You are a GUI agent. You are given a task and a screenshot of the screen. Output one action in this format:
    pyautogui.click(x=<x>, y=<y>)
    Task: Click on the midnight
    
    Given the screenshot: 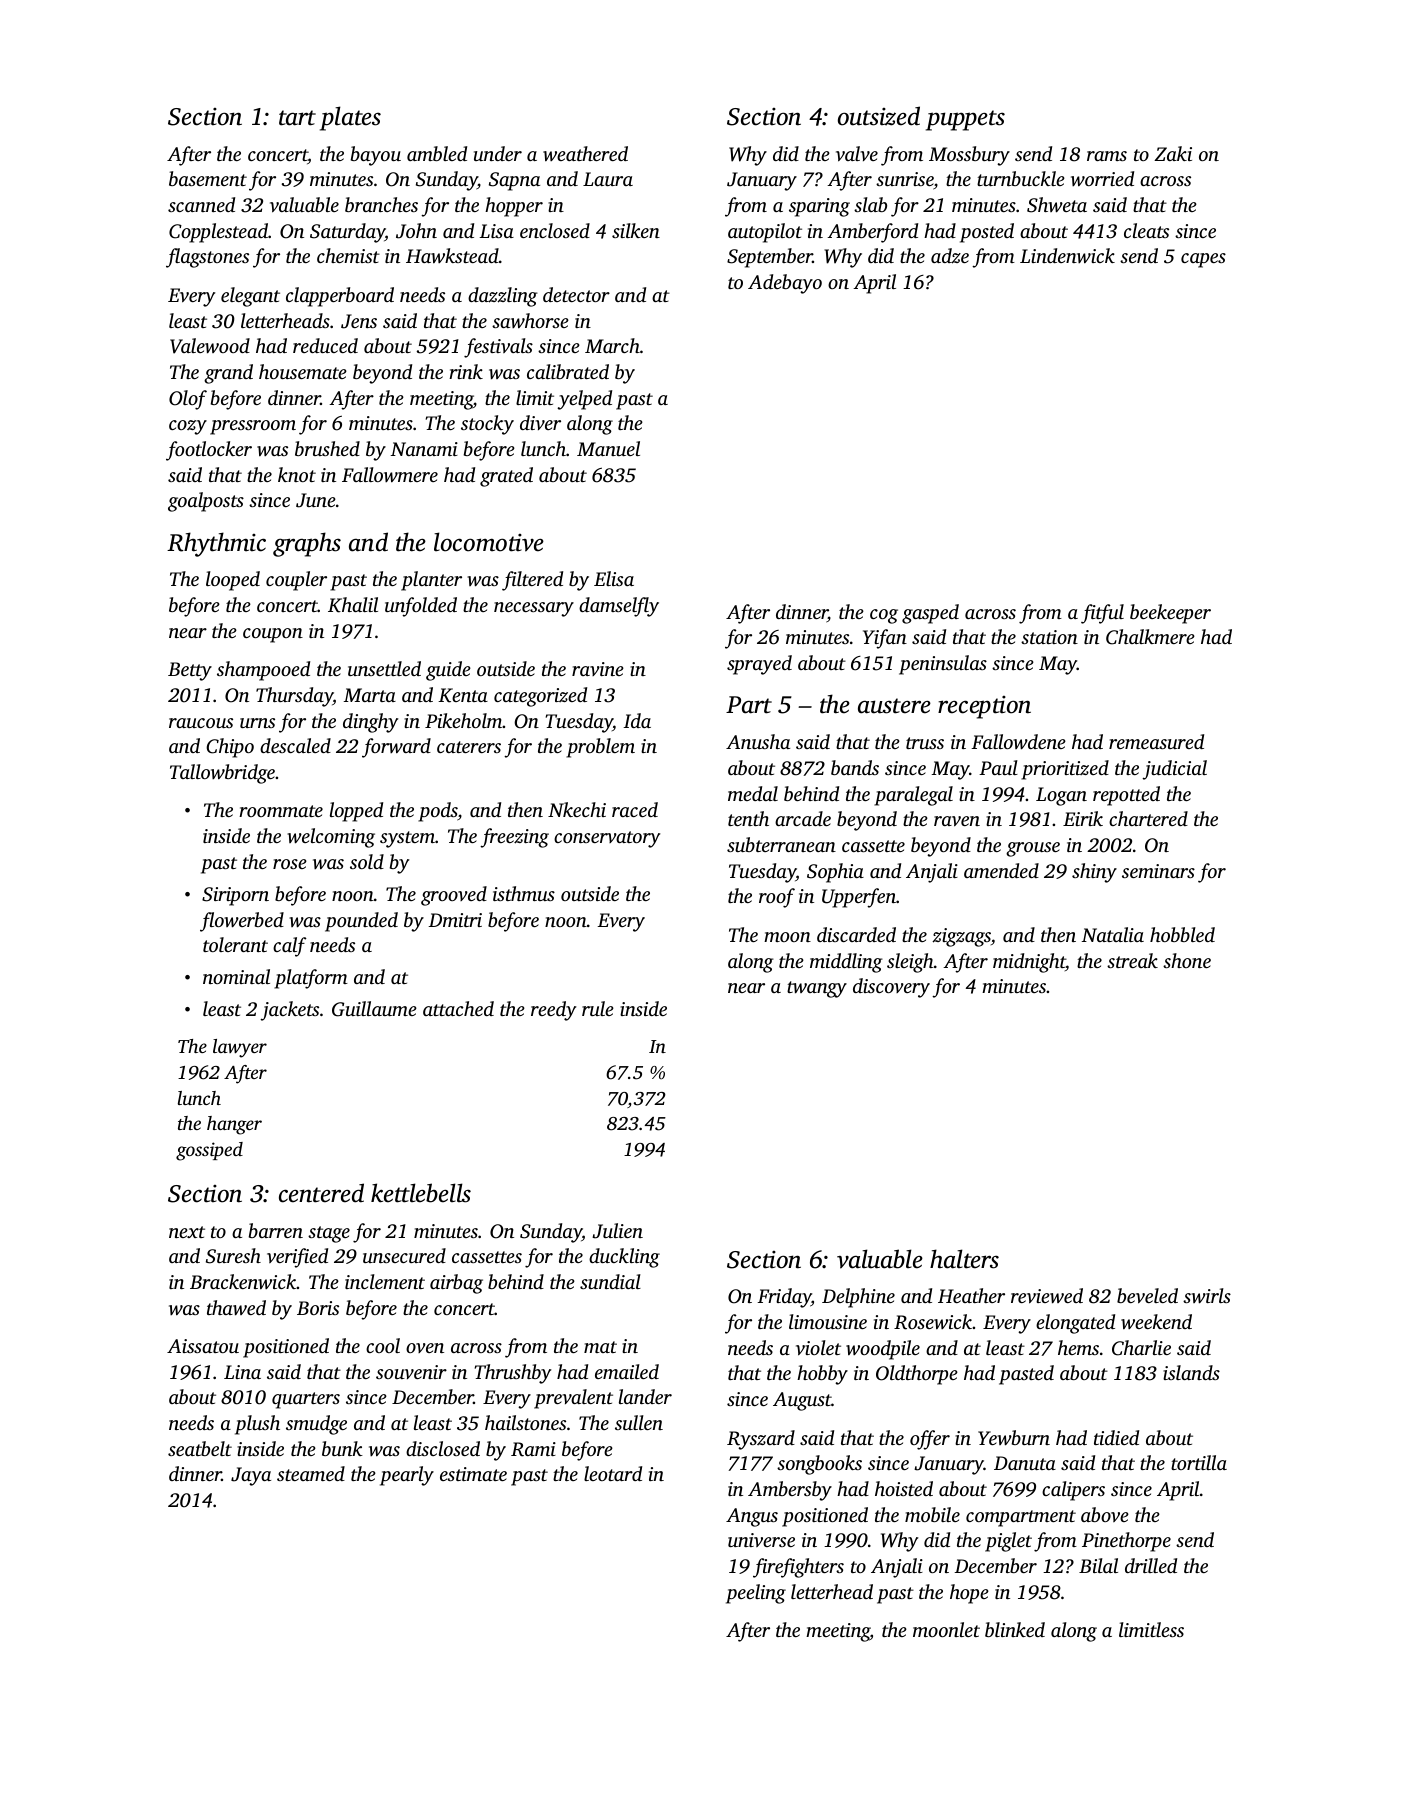 What is the action you would take?
    pyautogui.click(x=1029, y=963)
